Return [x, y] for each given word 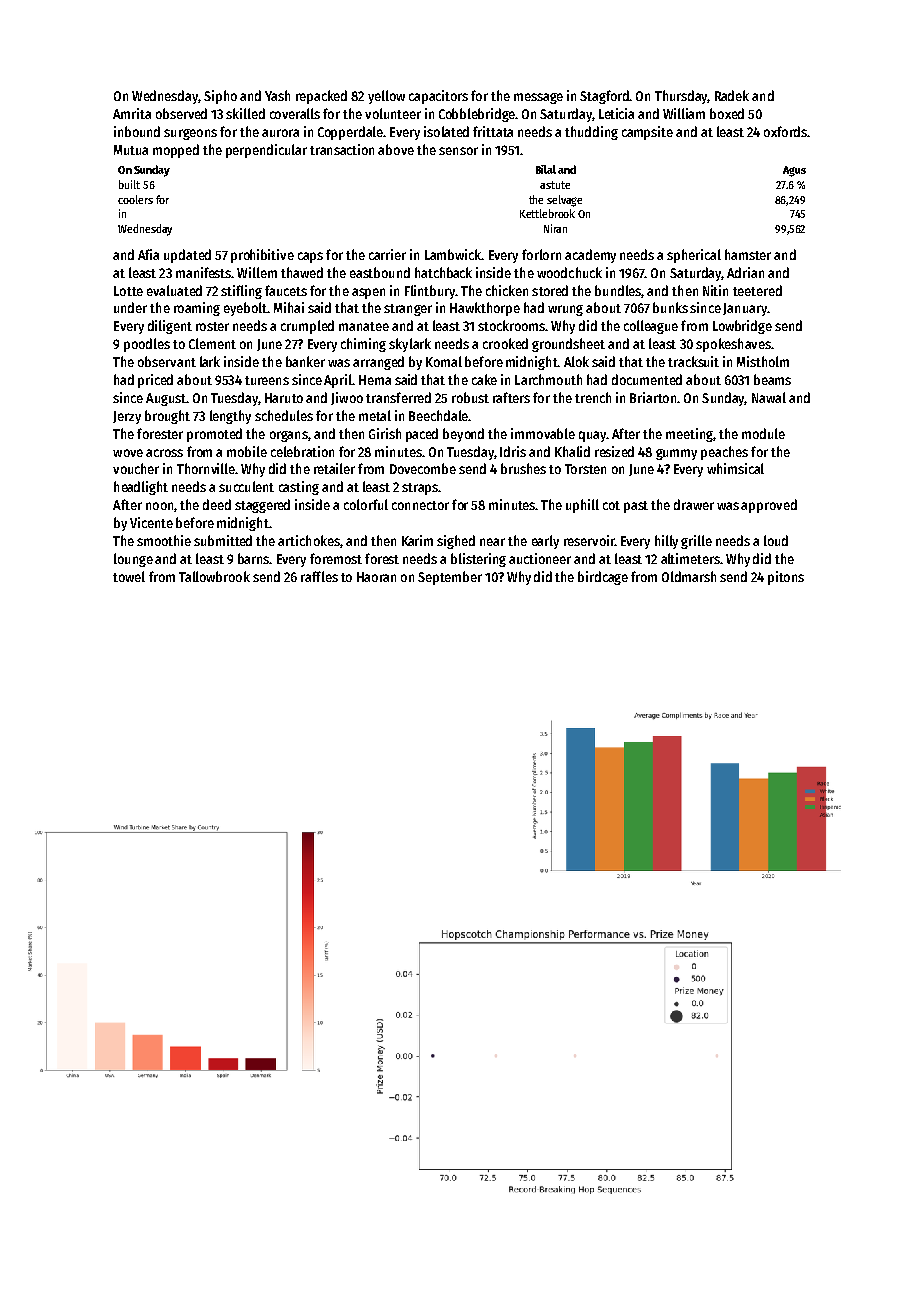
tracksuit [693, 361]
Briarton [653, 397]
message [538, 98]
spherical [694, 256]
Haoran [376, 577]
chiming [363, 345]
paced [422, 435]
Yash [277, 95]
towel [129, 576]
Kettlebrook [547, 213]
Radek [732, 95]
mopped [176, 151]
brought [167, 417]
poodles [147, 345]
